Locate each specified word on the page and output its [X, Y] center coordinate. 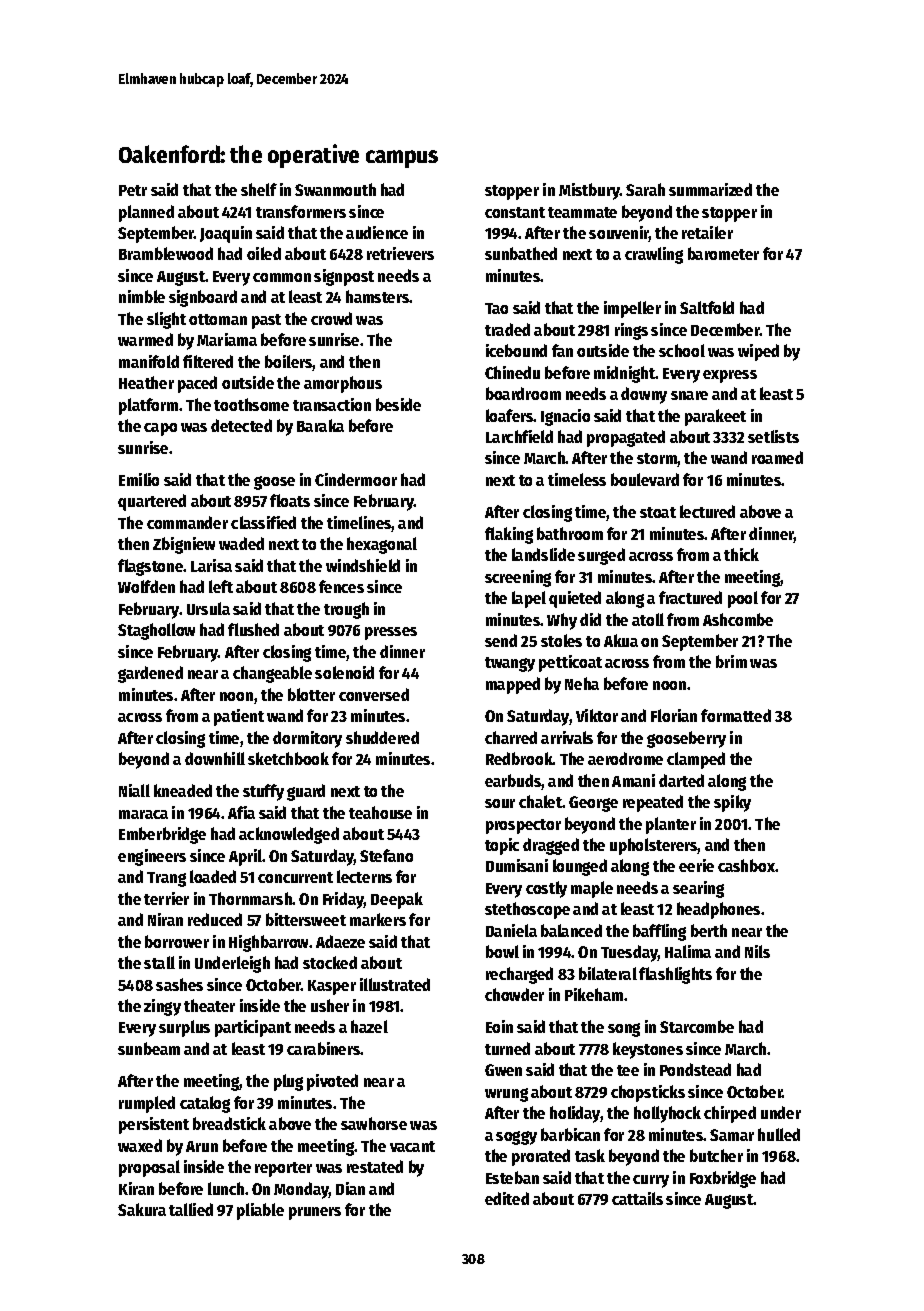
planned [146, 213]
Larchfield [519, 436]
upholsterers [654, 846]
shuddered [382, 737]
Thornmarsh [251, 898]
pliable [260, 1211]
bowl [502, 951]
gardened [150, 674]
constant [515, 212]
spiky [732, 803]
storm [657, 460]
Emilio [139, 479]
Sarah [645, 189]
